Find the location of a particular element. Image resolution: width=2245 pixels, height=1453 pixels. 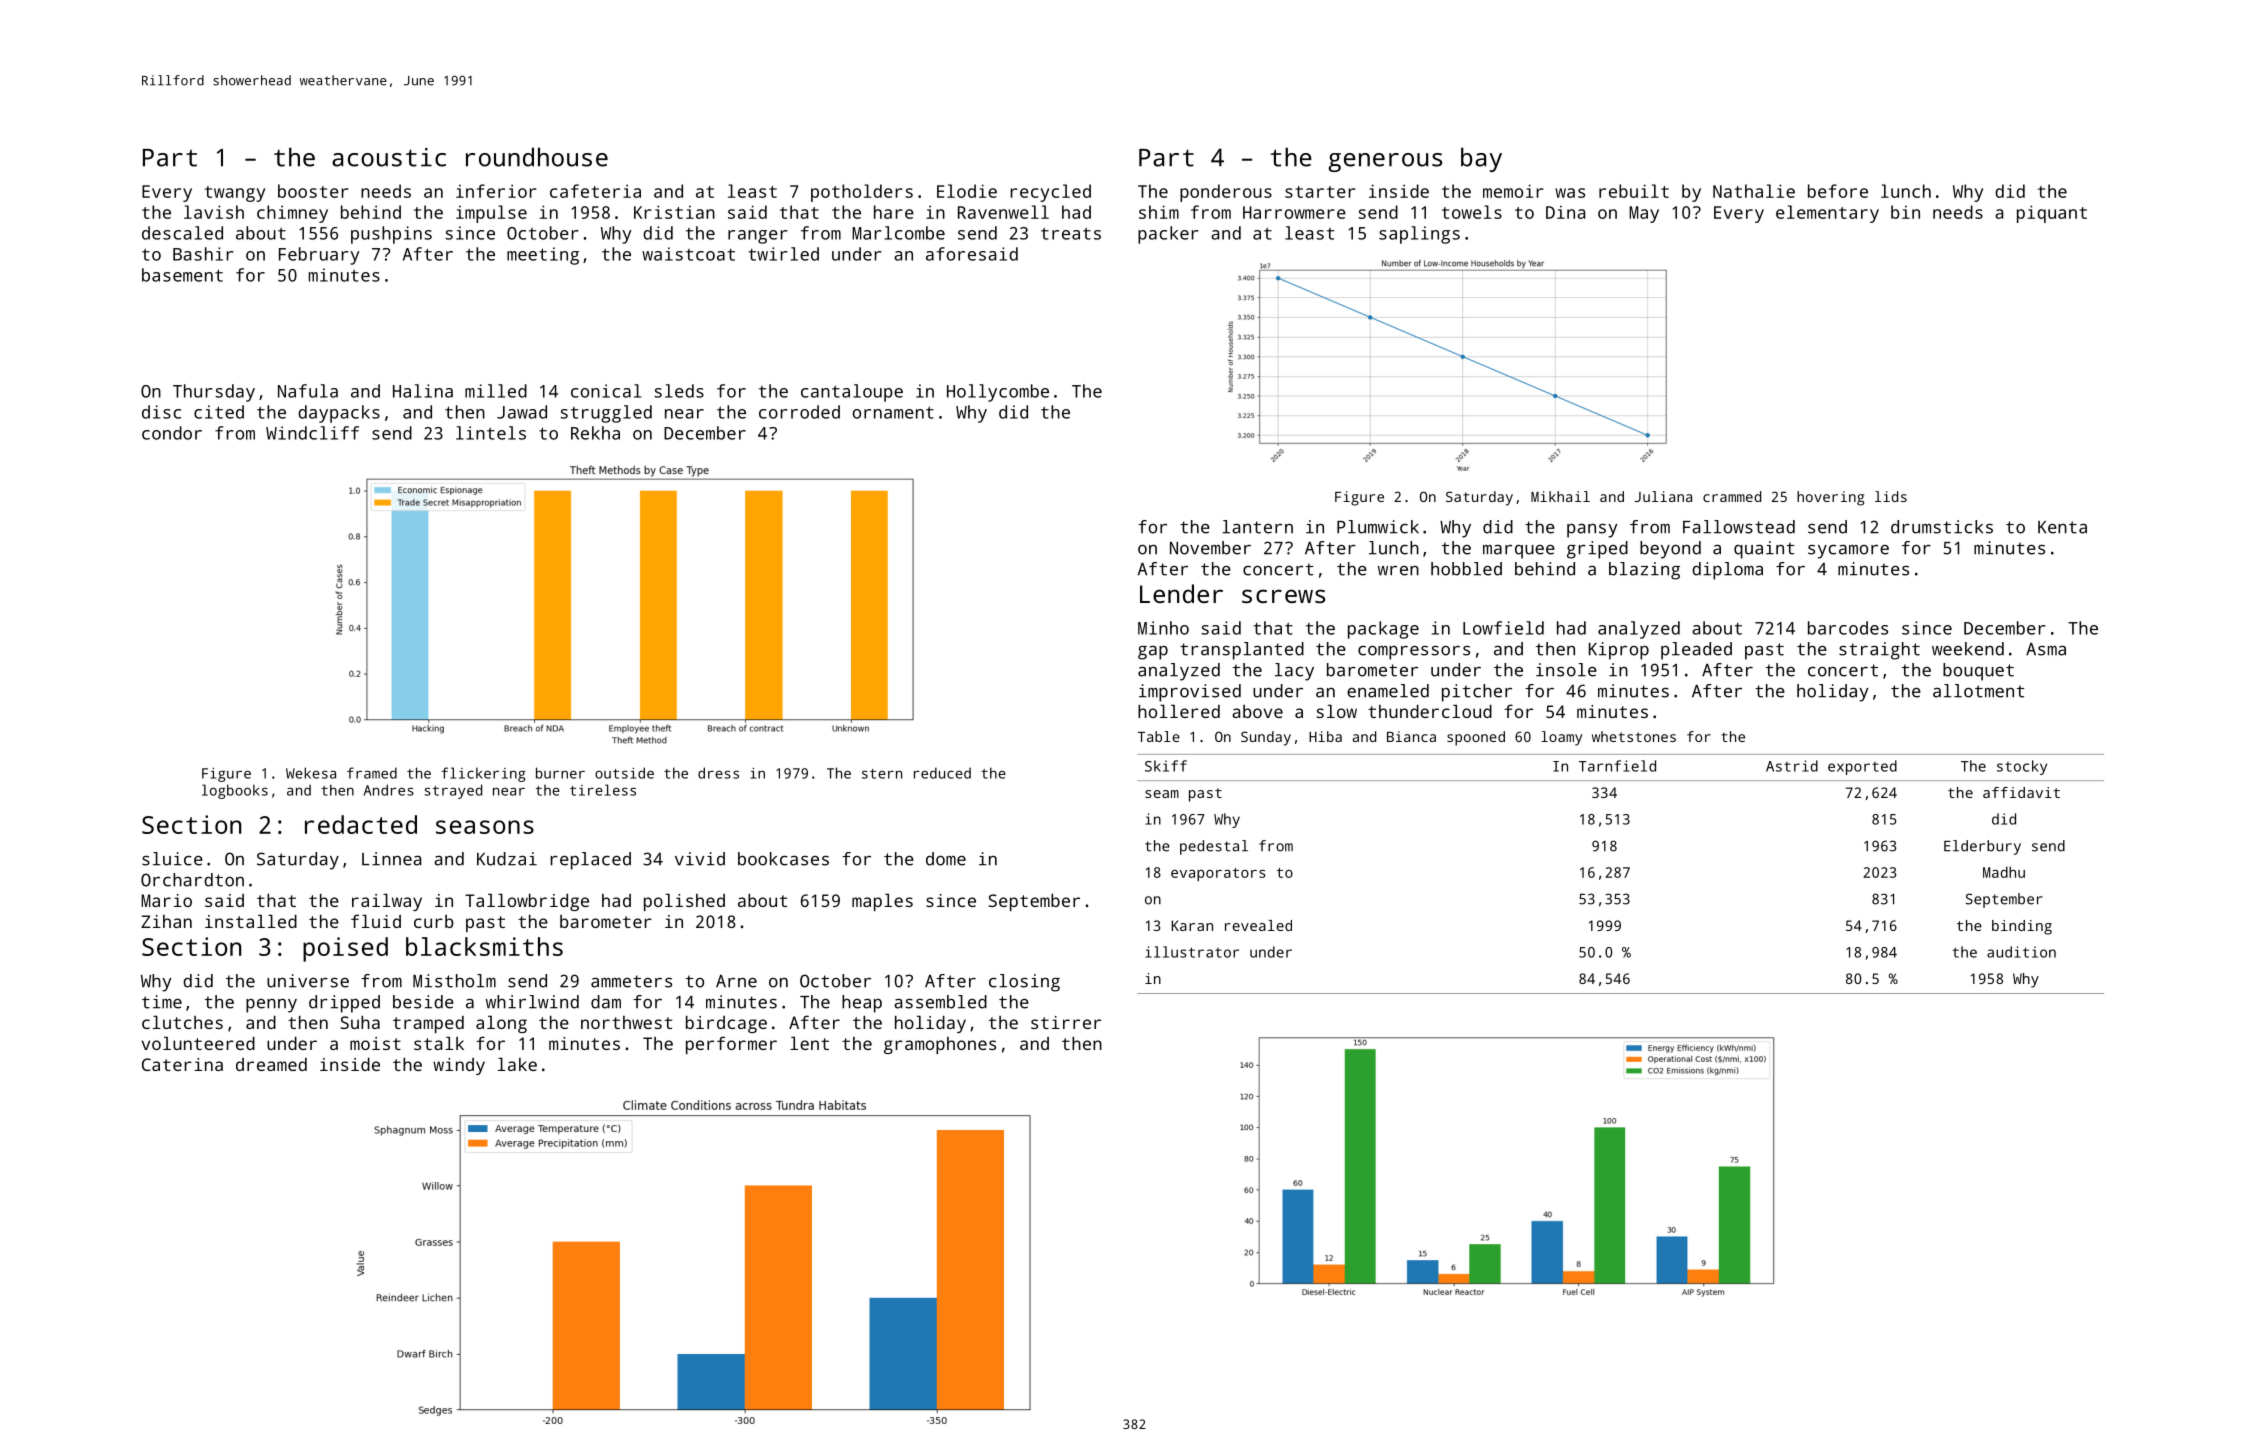

stern is located at coordinates (882, 774).
